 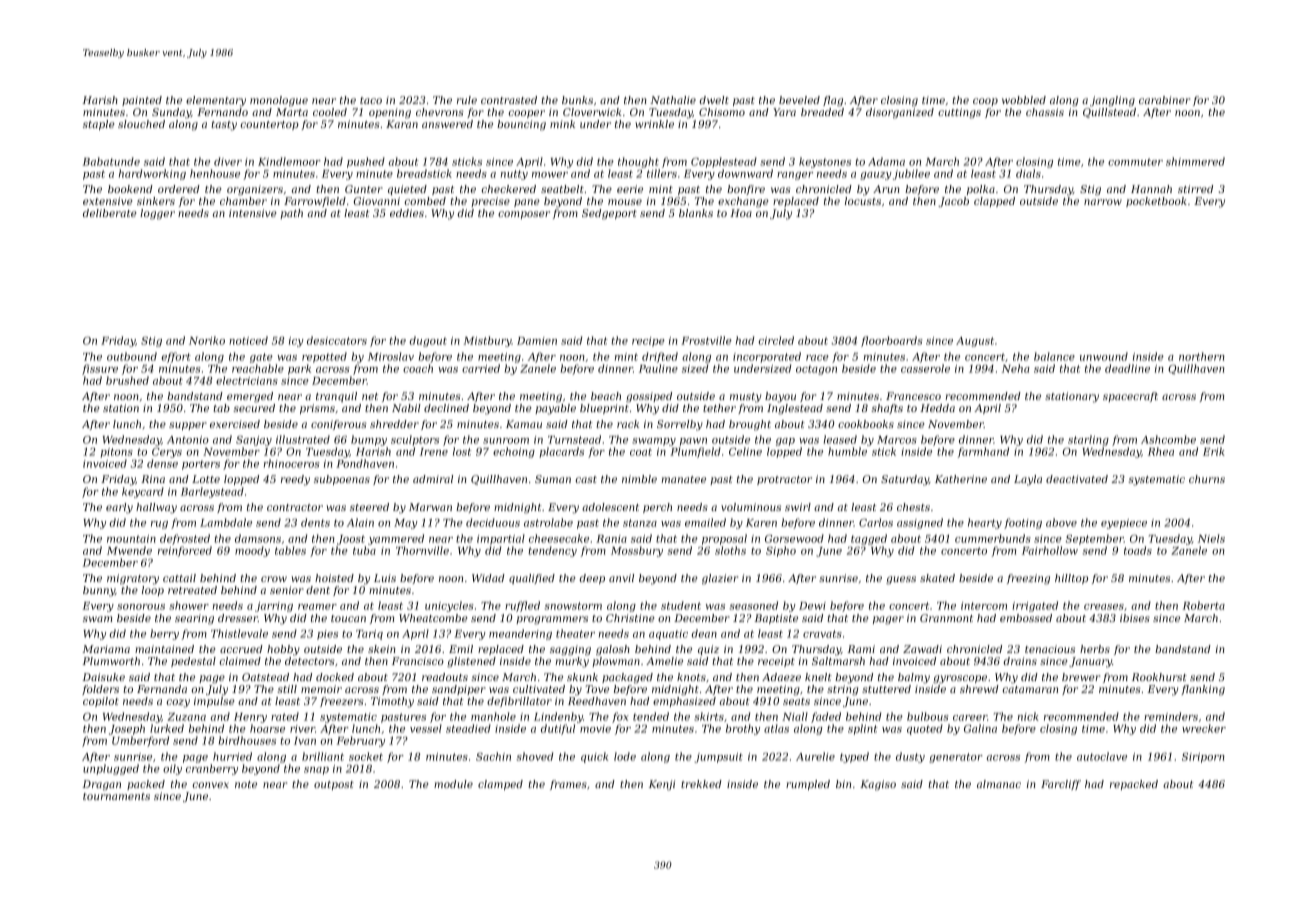 I want to click on tournaments, so click(x=116, y=796).
